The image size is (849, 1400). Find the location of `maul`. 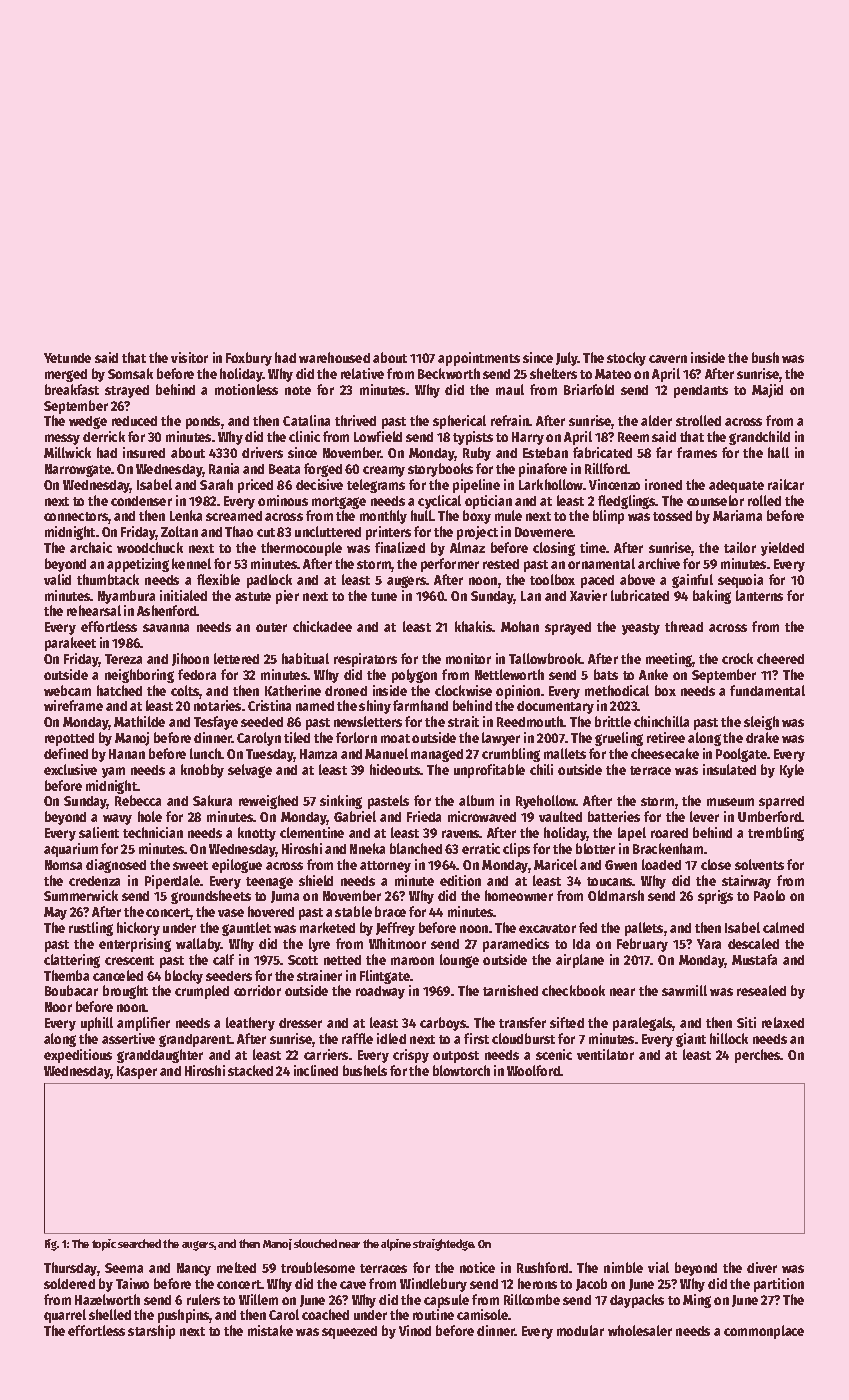

maul is located at coordinates (510, 389).
